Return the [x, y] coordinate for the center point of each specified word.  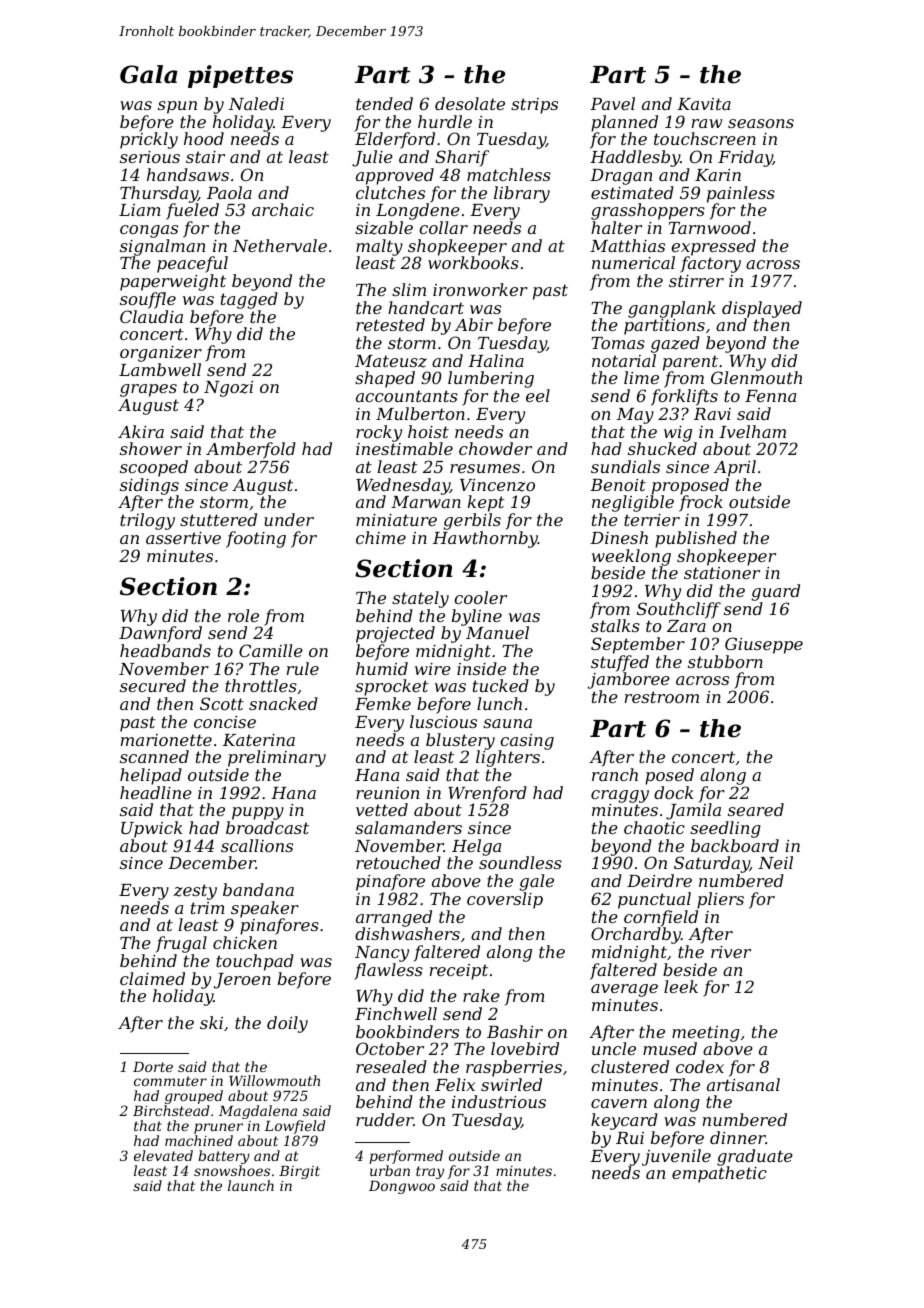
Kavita [704, 104]
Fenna [770, 396]
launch [251, 1185]
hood [204, 138]
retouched [398, 862]
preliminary [277, 758]
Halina [496, 360]
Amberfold [251, 450]
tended [384, 103]
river [731, 952]
